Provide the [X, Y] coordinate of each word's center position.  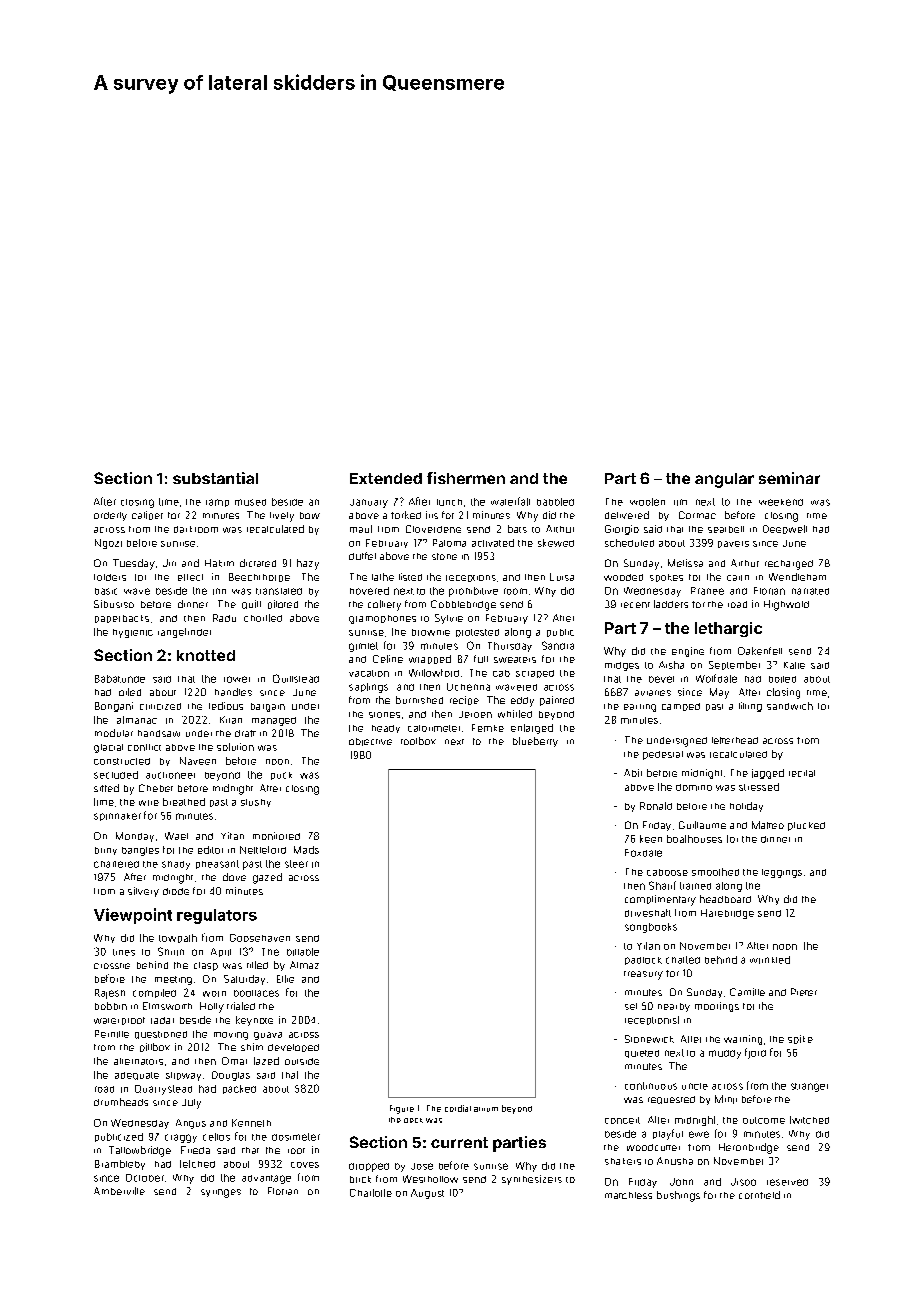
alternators [138, 1061]
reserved [787, 1182]
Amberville [119, 1191]
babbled [555, 502]
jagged [768, 774]
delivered [627, 515]
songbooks [651, 928]
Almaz [304, 965]
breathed [184, 802]
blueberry [535, 742]
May [719, 693]
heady [386, 729]
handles [233, 692]
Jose [422, 1166]
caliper [147, 515]
